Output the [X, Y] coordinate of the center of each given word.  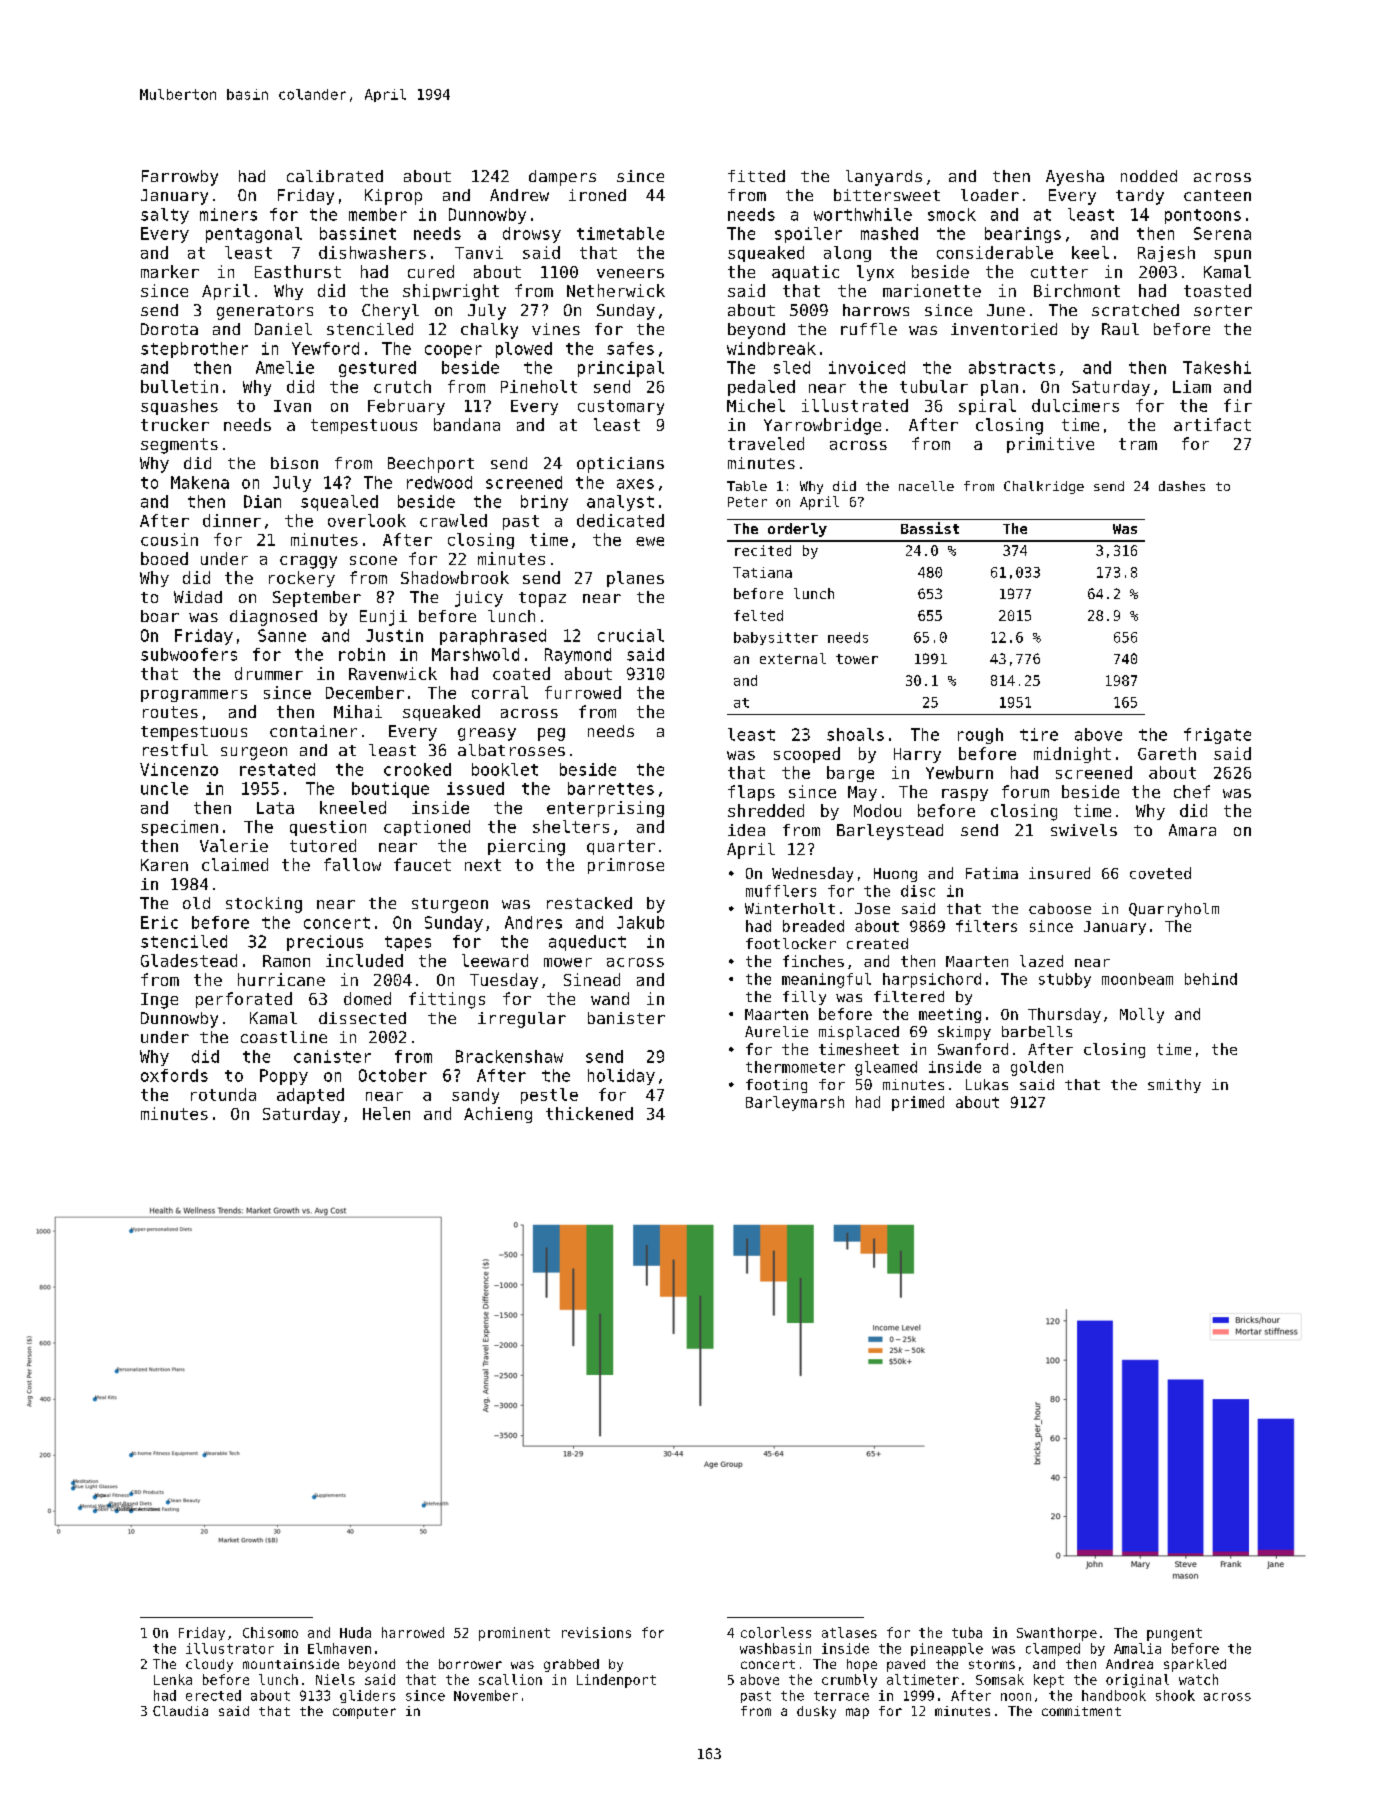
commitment [1081, 1711]
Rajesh [1166, 254]
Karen [164, 865]
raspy [965, 795]
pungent [1174, 1634]
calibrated [335, 176]
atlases [849, 1632]
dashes [1182, 486]
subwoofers [189, 654]
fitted [756, 176]
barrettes [611, 788]
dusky [816, 1712]
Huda [355, 1632]
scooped [807, 755]
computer [364, 1713]
